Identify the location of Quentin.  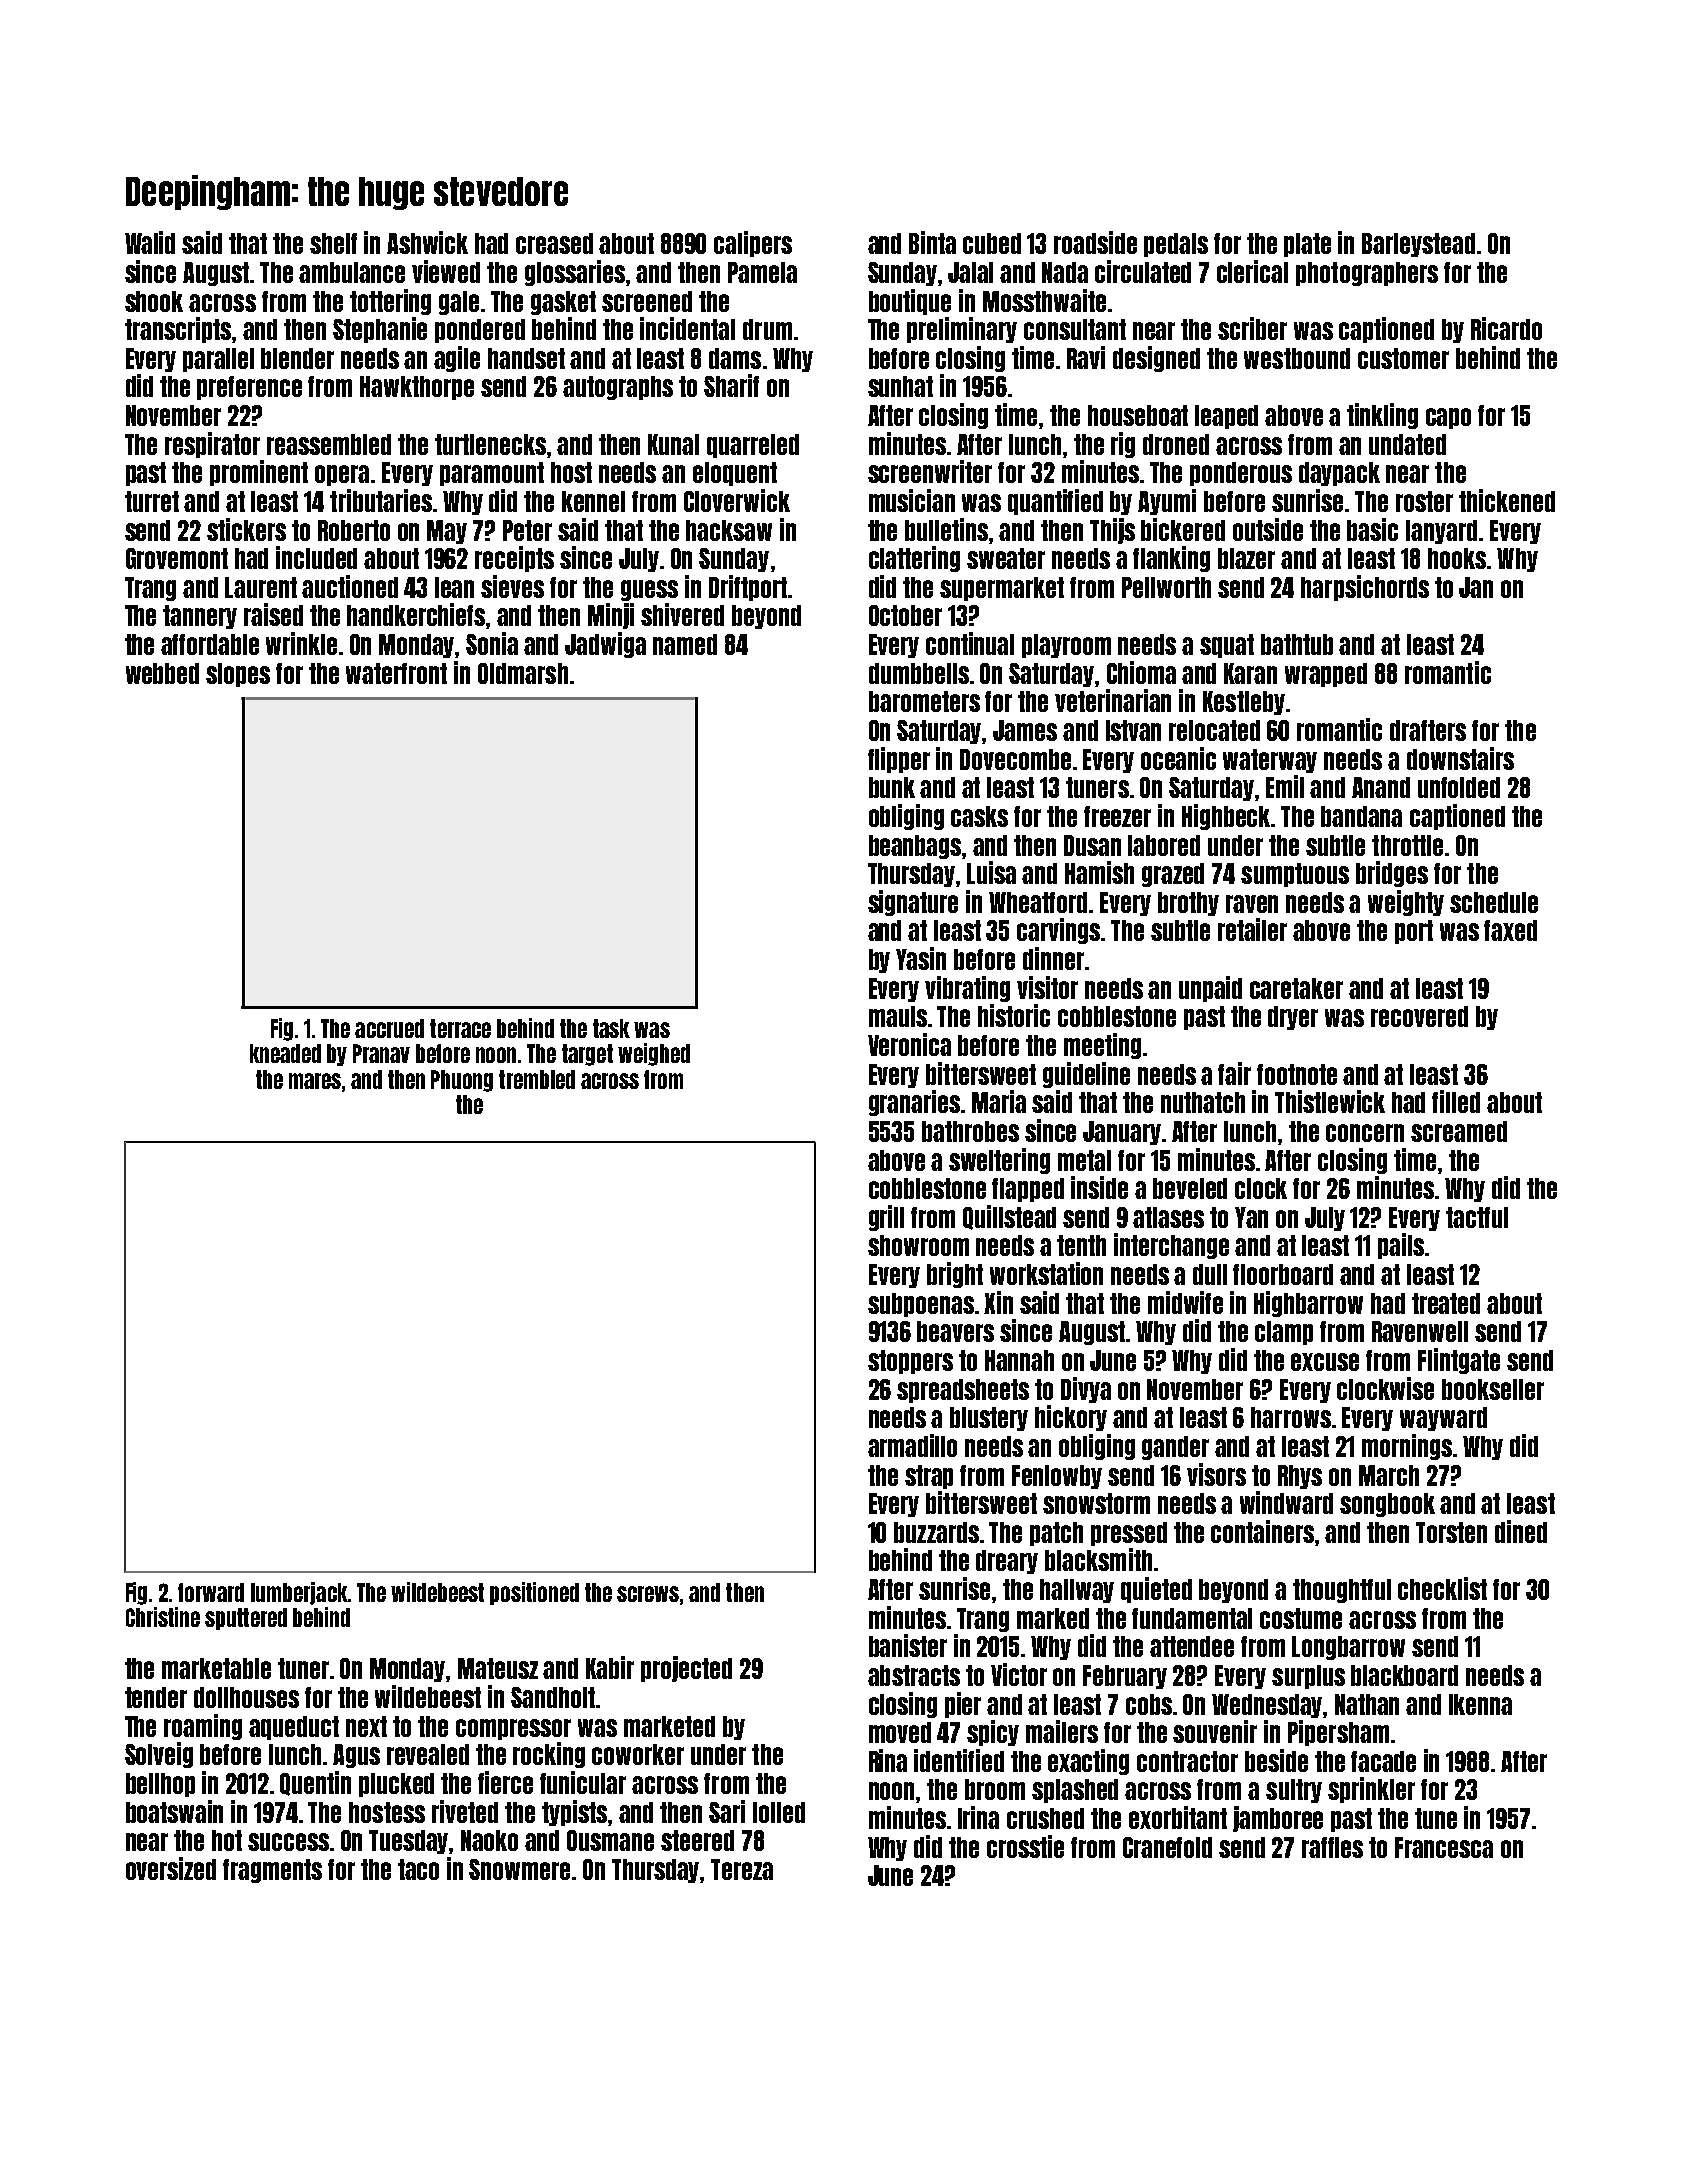
(315, 1783).
